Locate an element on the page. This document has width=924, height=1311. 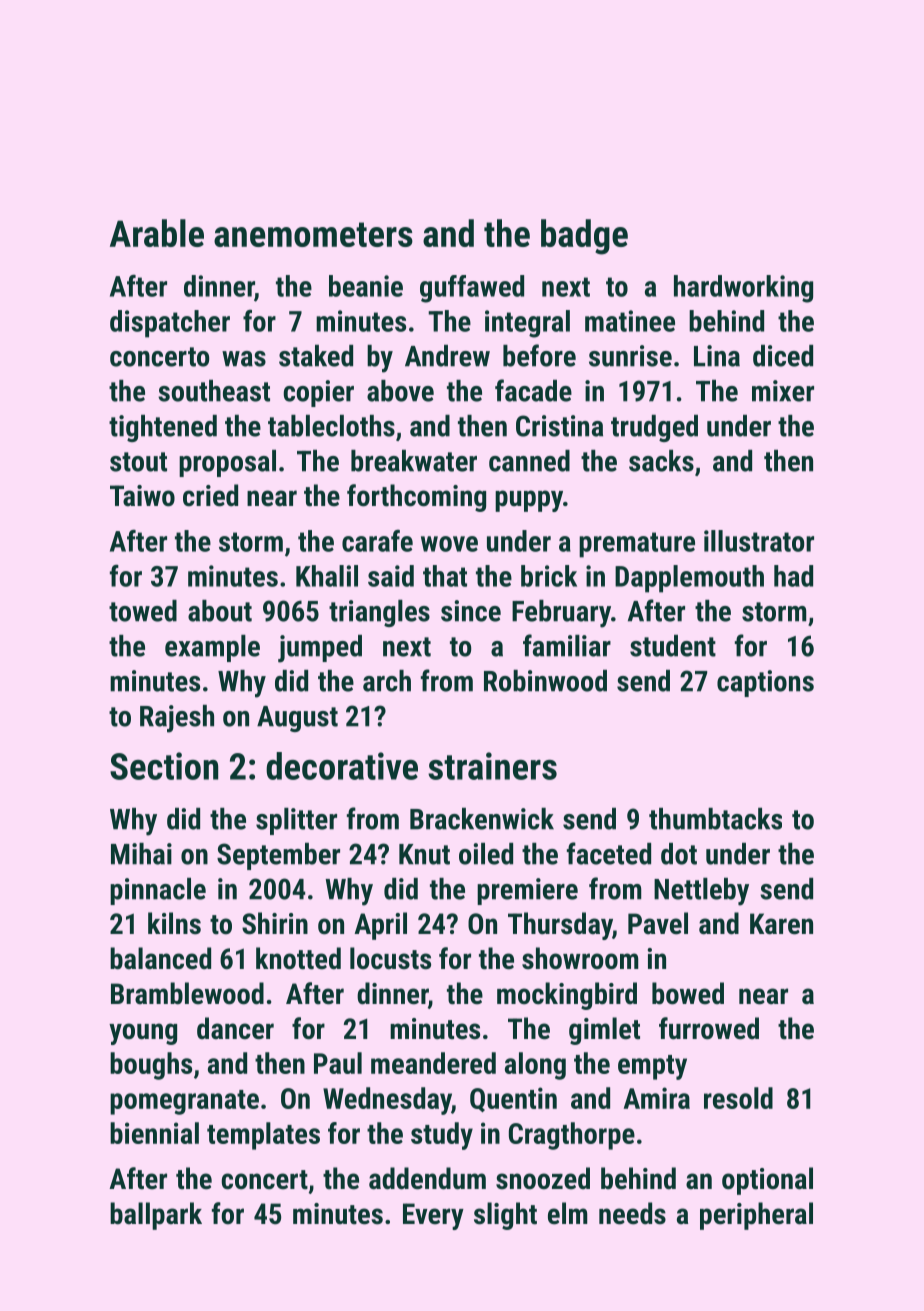
hardworking is located at coordinates (743, 289).
